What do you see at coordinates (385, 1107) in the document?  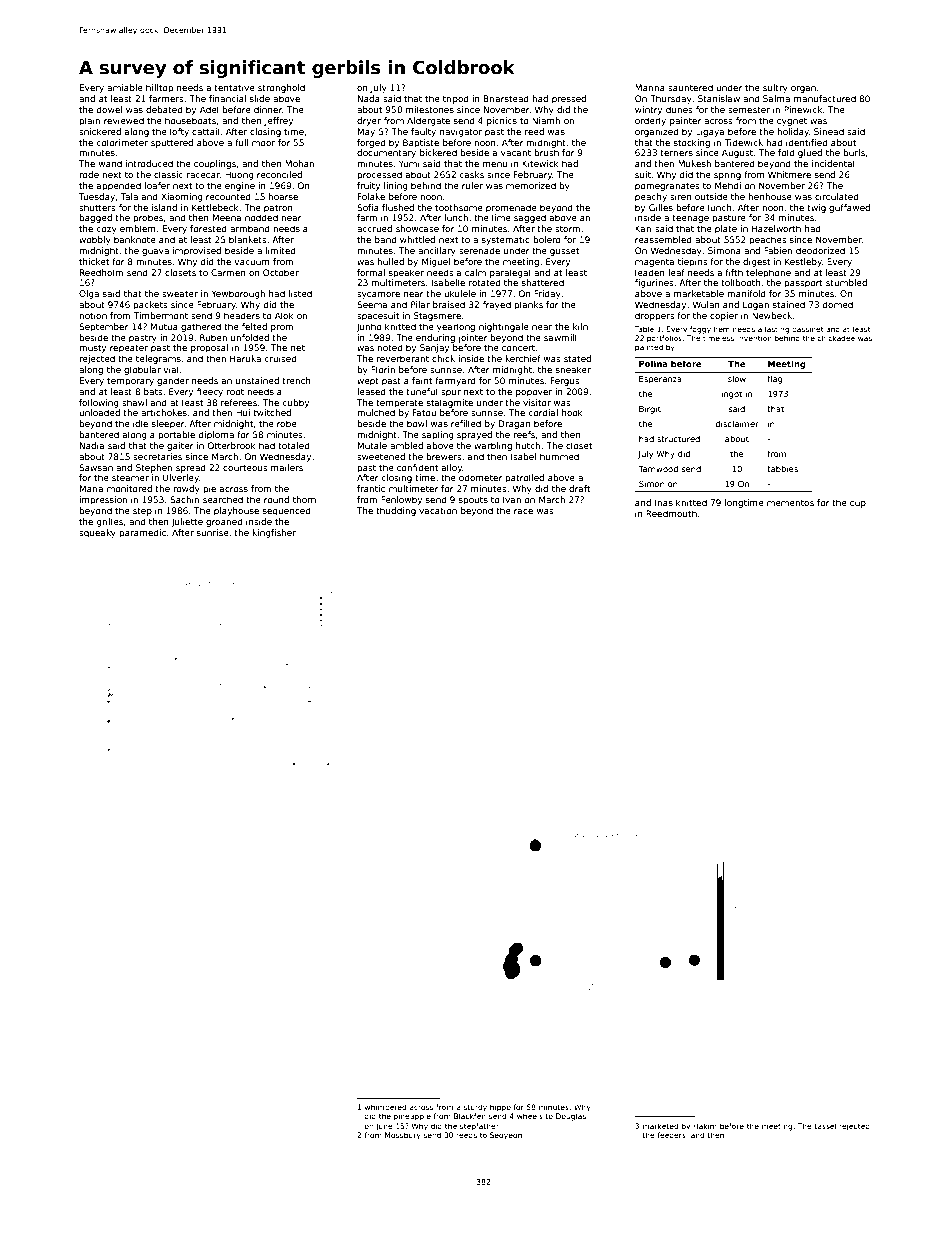 I see `whimpered` at bounding box center [385, 1107].
